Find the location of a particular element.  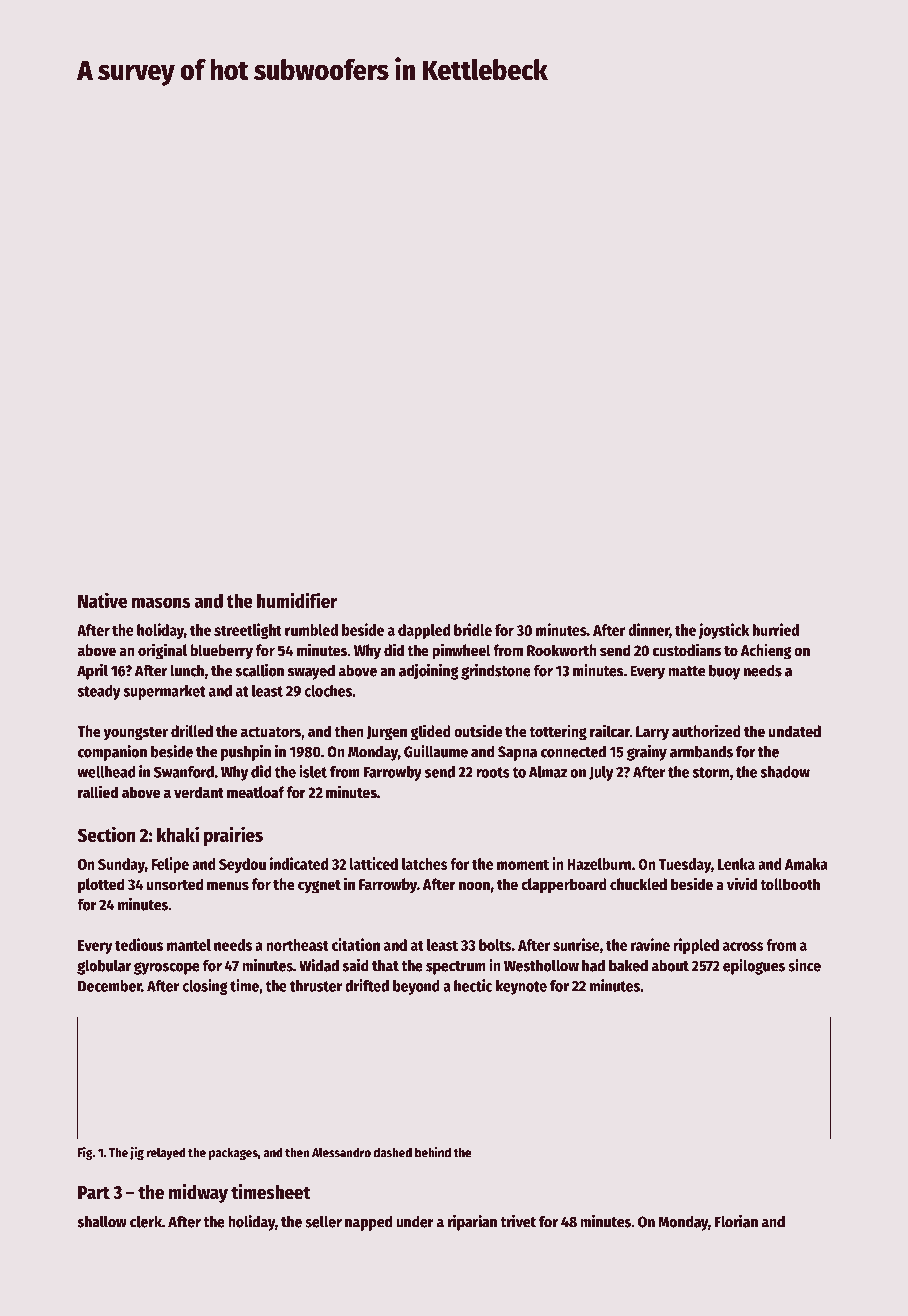

dinner is located at coordinates (648, 629).
